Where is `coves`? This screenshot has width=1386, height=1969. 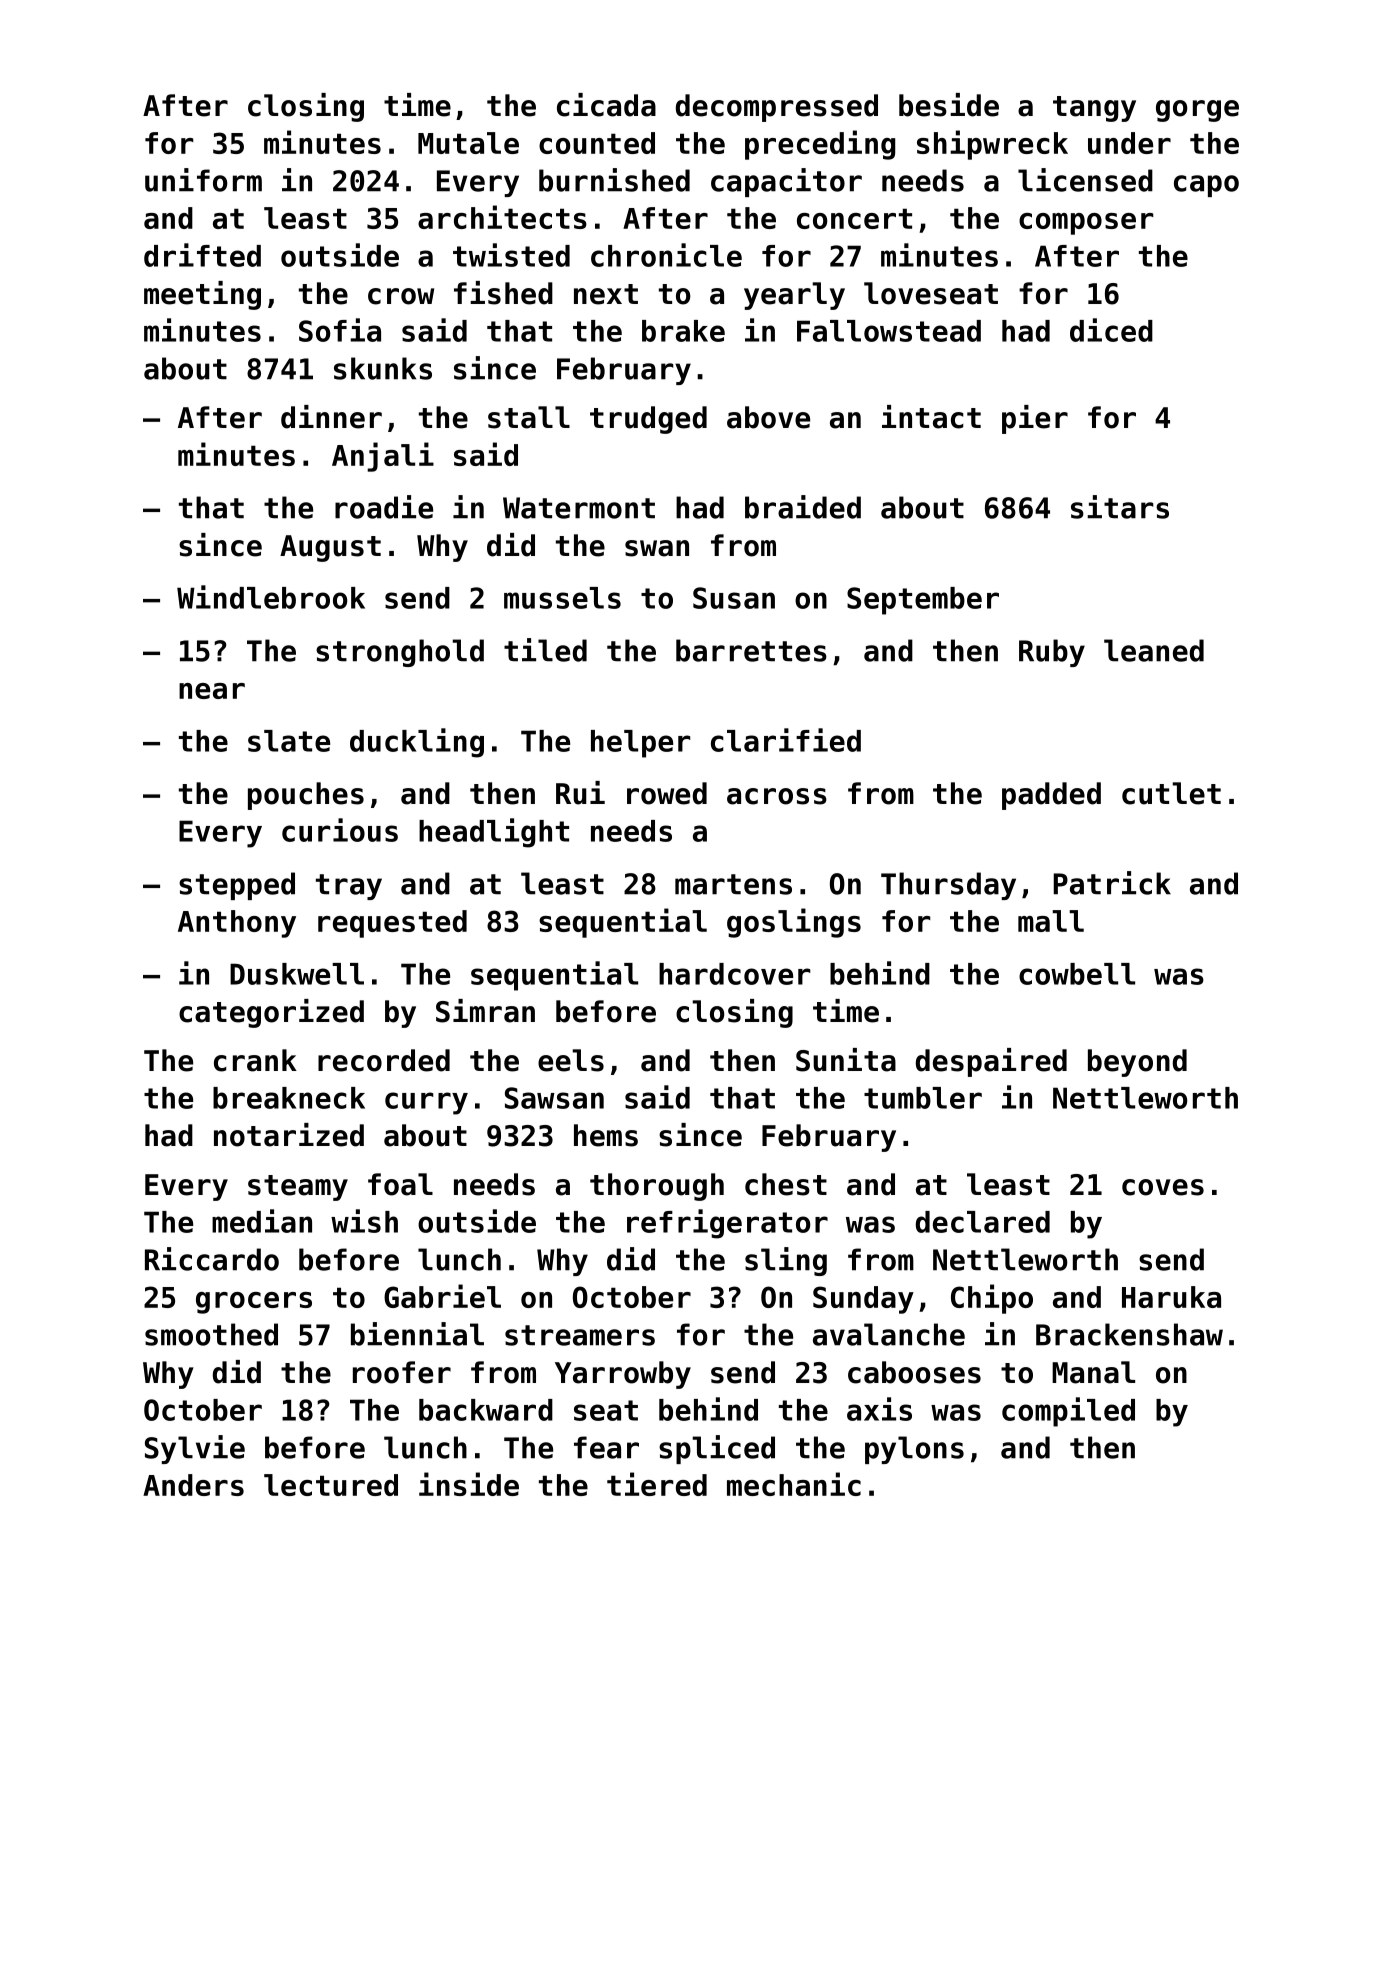
coves is located at coordinates (1163, 1187).
